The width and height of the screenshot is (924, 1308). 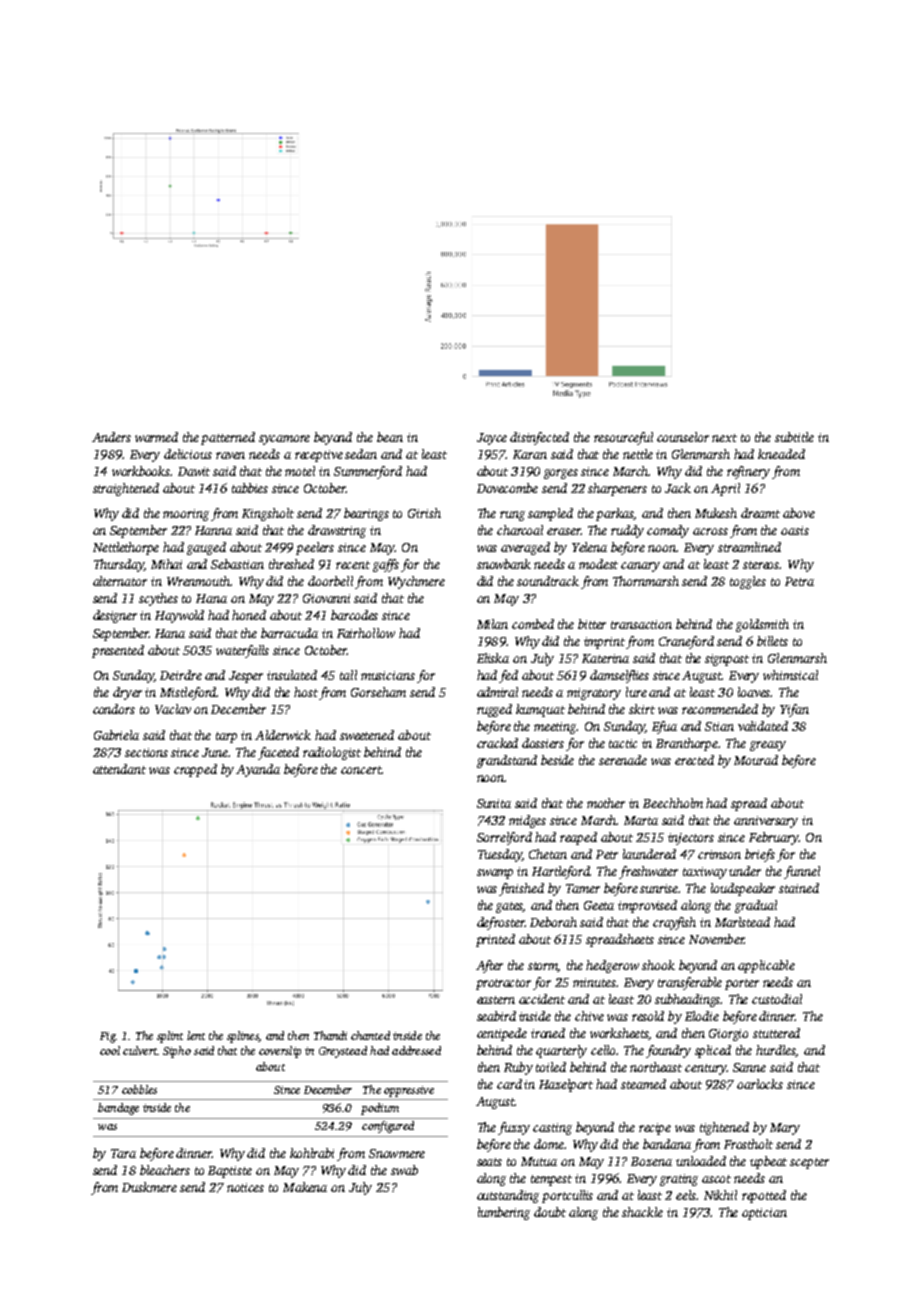 What do you see at coordinates (748, 472) in the screenshot?
I see `refinery` at bounding box center [748, 472].
